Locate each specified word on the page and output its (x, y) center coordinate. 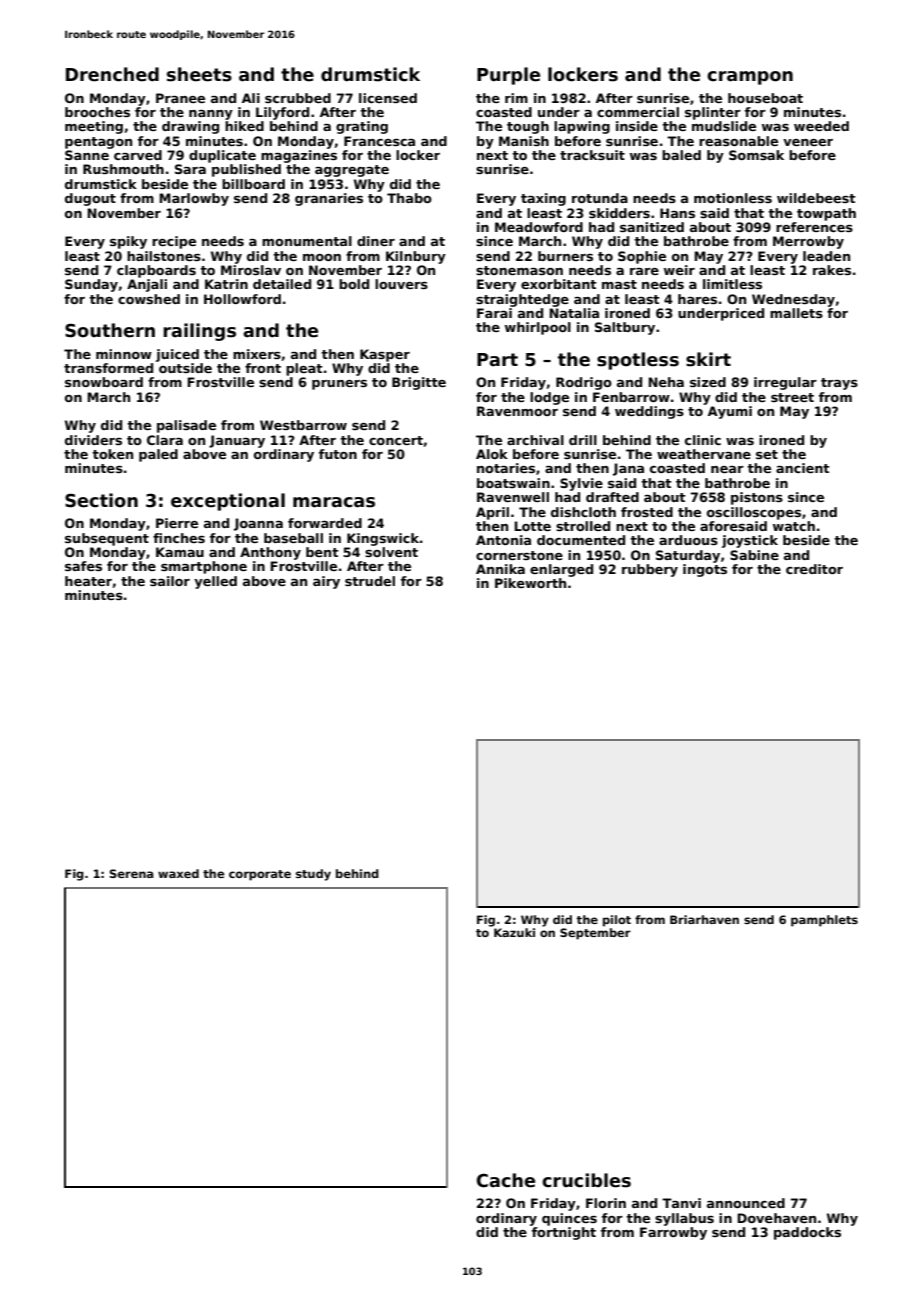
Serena (131, 873)
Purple (508, 76)
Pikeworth (530, 583)
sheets (199, 74)
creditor (814, 569)
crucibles (586, 1180)
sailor (170, 581)
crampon (750, 78)
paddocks (807, 1233)
